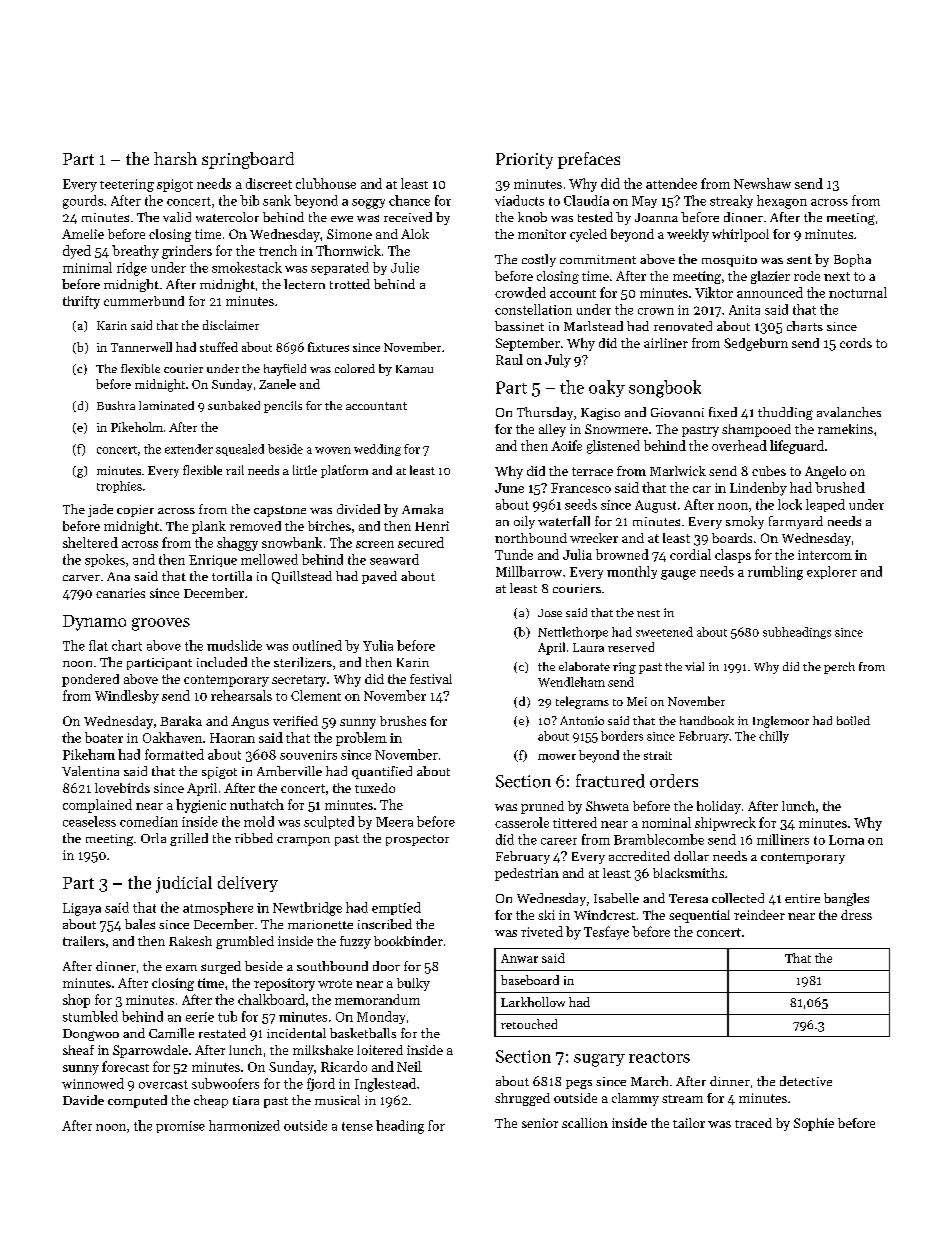 The height and width of the image is (1233, 952). What do you see at coordinates (231, 325) in the image?
I see `disclaimer` at bounding box center [231, 325].
